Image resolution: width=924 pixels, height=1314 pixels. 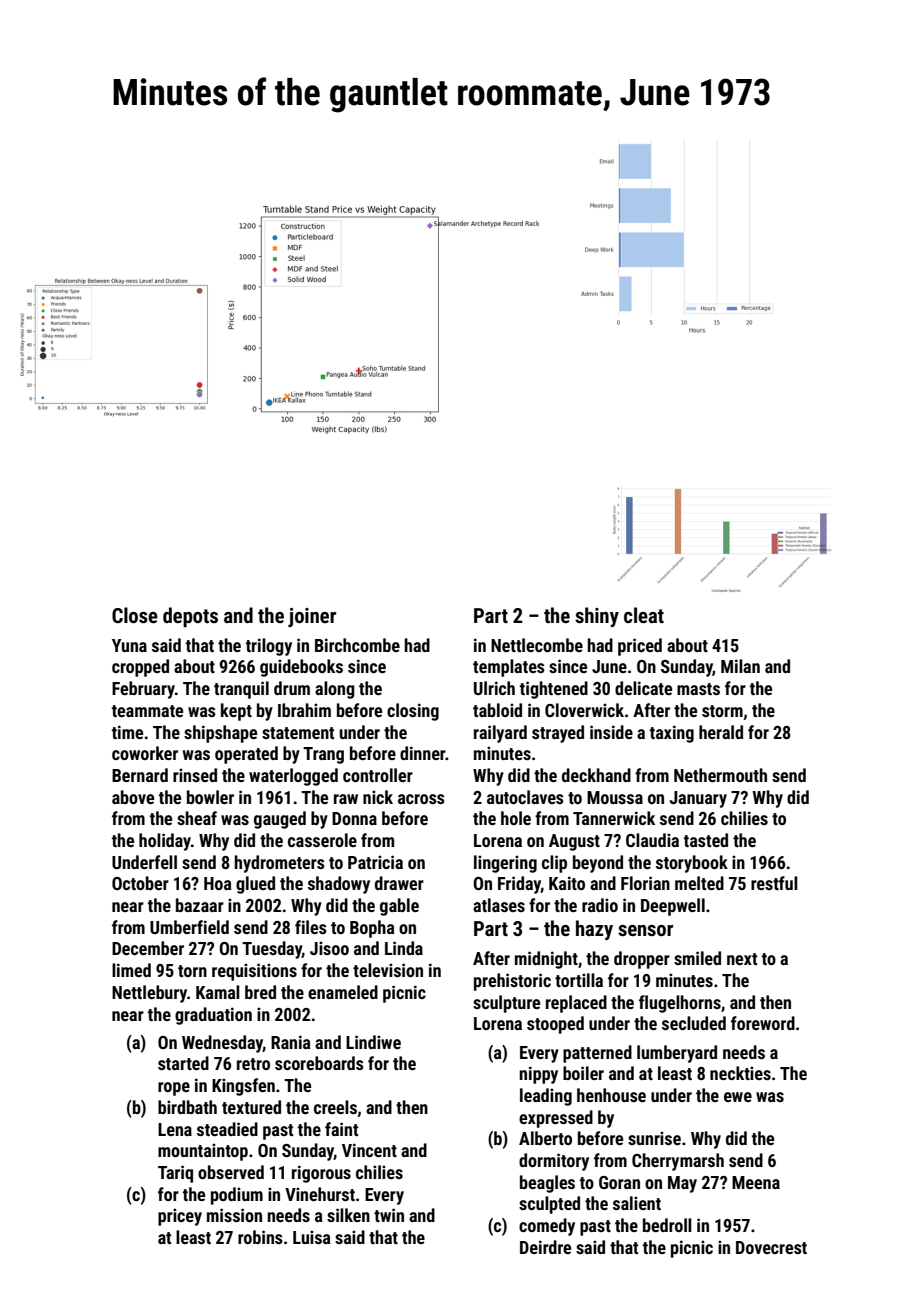 I want to click on Patricia, so click(x=375, y=862).
